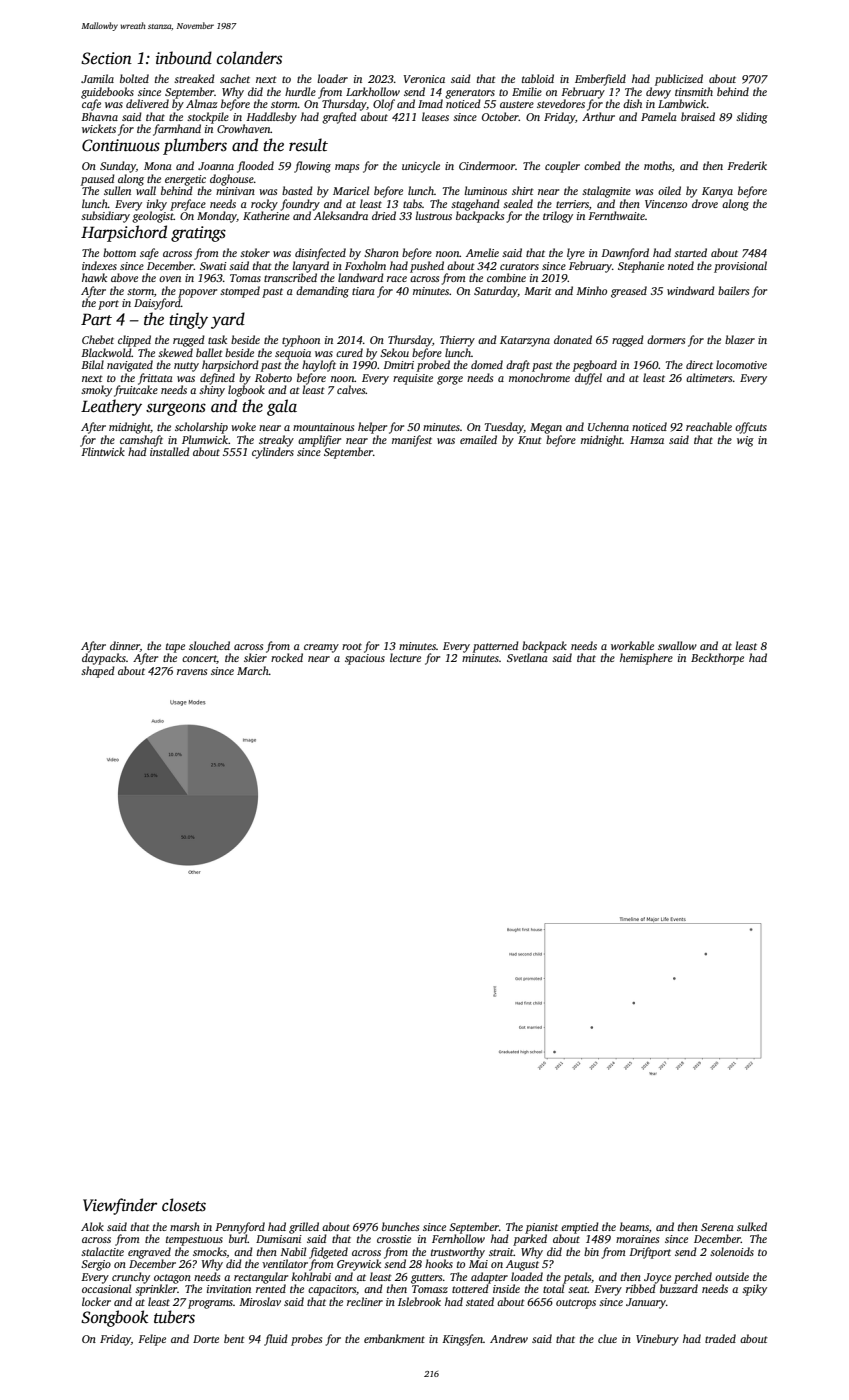  I want to click on creamy, so click(321, 648).
